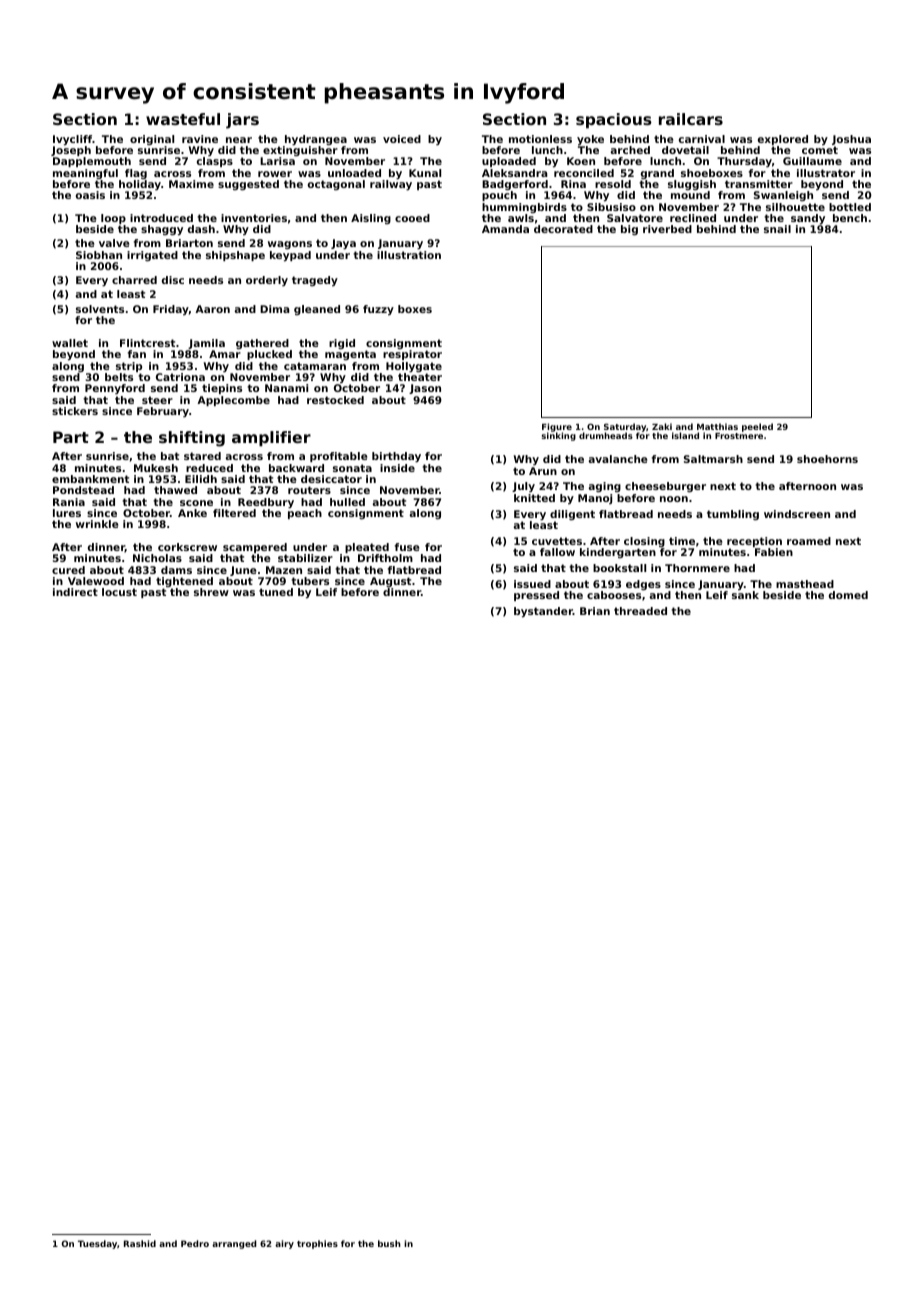  Describe the element at coordinates (389, 1243) in the screenshot. I see `bush` at that location.
